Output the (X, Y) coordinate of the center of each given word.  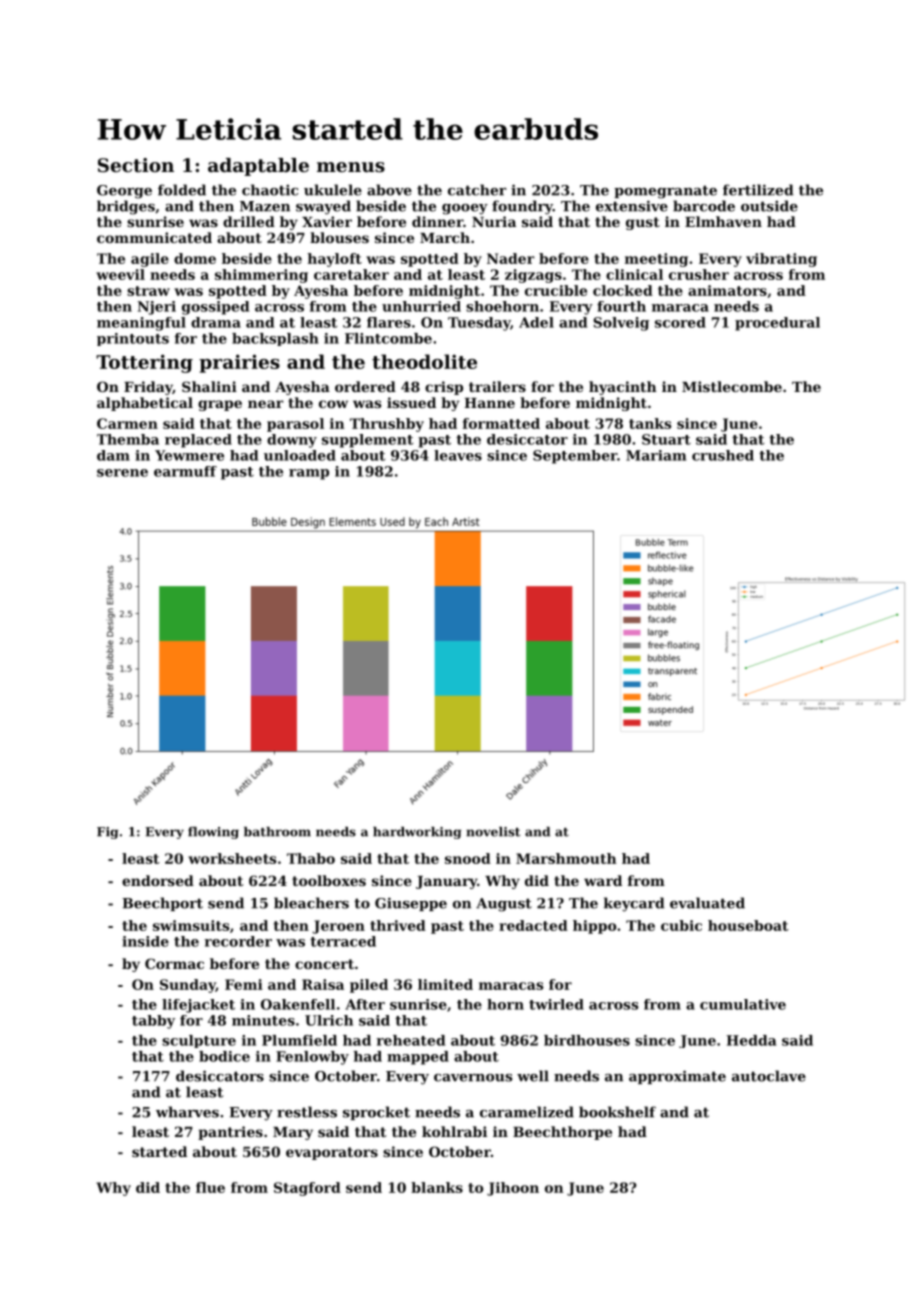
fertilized (758, 190)
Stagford (307, 1189)
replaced (198, 441)
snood (468, 858)
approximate (677, 1077)
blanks (437, 1187)
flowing (213, 833)
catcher (477, 190)
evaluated (707, 903)
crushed (723, 455)
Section (136, 165)
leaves (458, 455)
